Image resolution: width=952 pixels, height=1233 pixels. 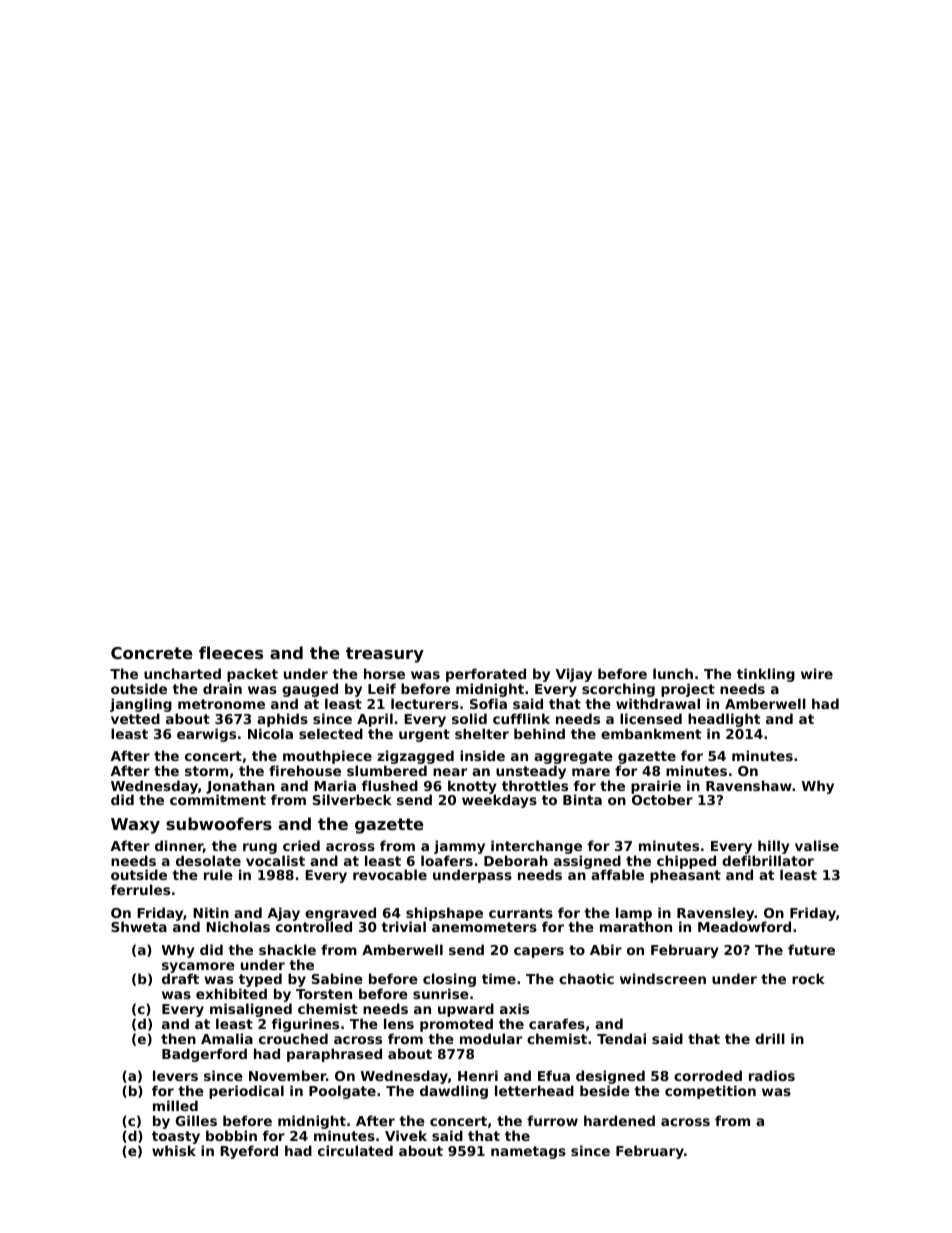 What do you see at coordinates (310, 690) in the page?
I see `gauged` at bounding box center [310, 690].
